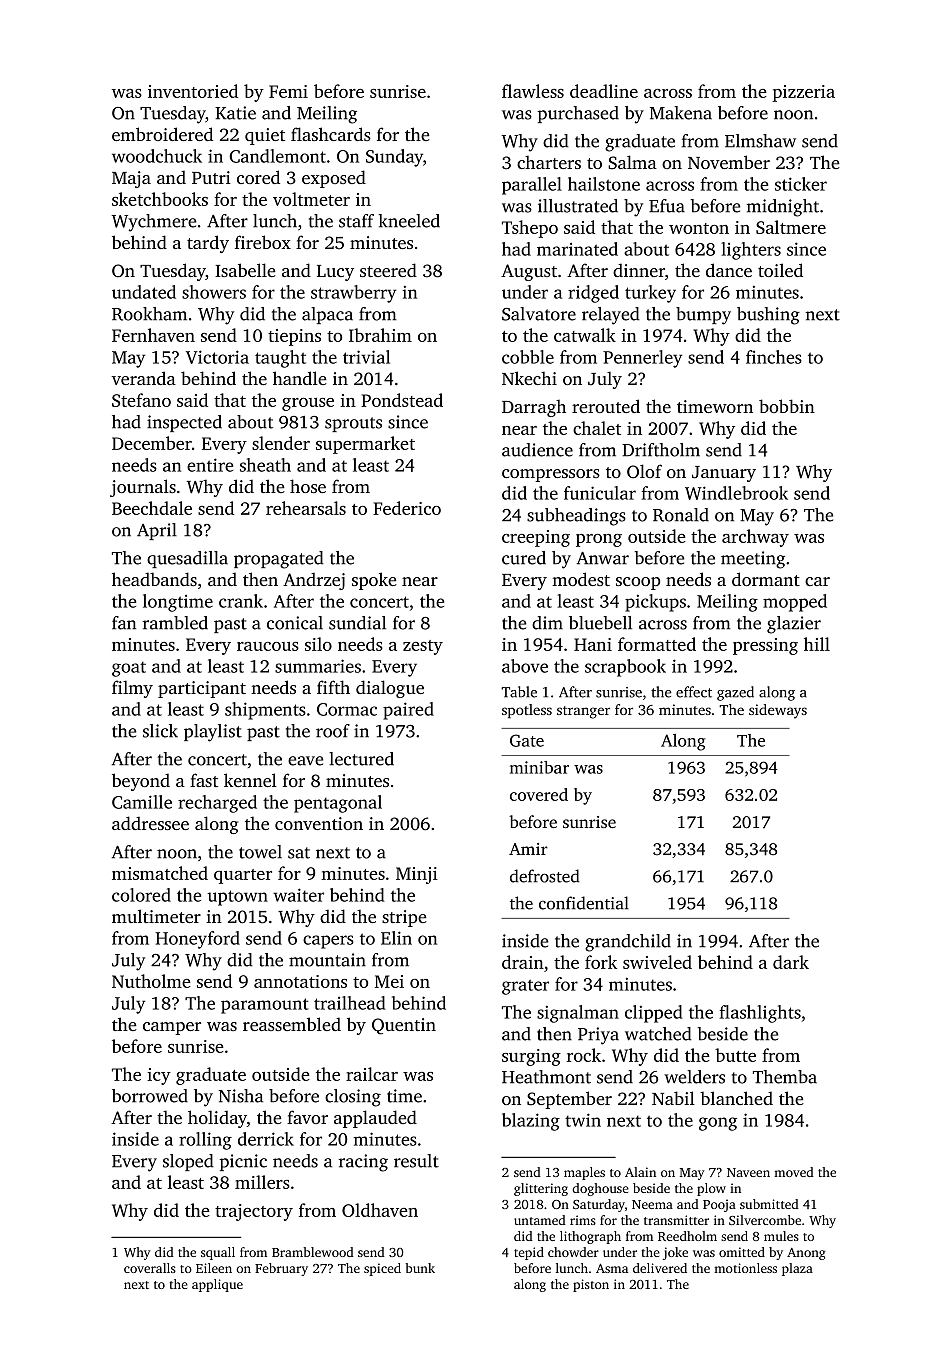 The width and height of the page is (952, 1351). What do you see at coordinates (791, 962) in the page?
I see `dark` at bounding box center [791, 962].
